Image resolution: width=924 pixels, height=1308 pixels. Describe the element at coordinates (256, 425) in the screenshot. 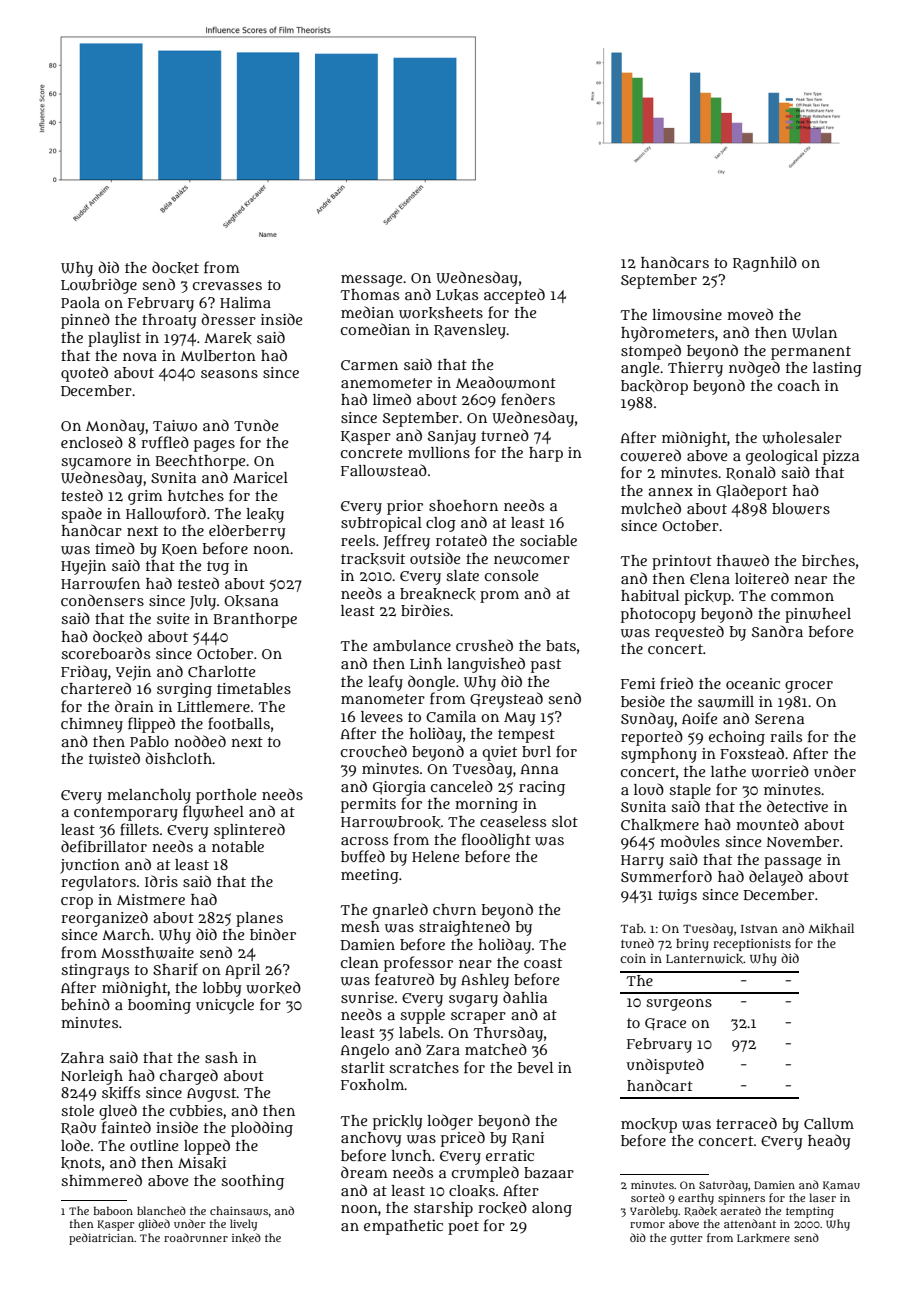

I see `Tunde` at that location.
